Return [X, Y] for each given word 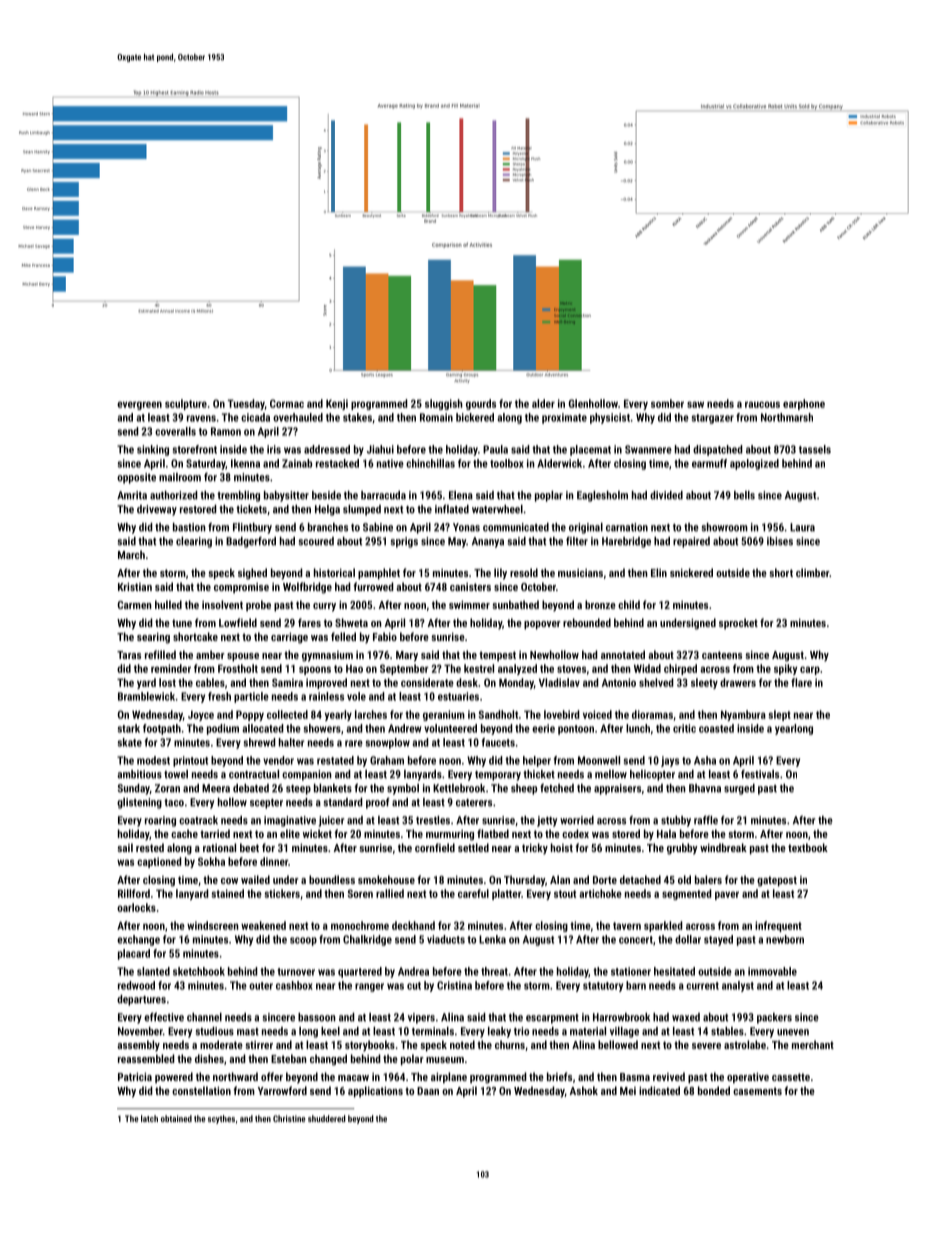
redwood [136, 985]
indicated [659, 1090]
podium [223, 729]
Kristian [135, 586]
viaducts [446, 939]
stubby [676, 821]
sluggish [444, 404]
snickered [691, 572]
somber [667, 403]
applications [375, 1092]
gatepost [777, 881]
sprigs [404, 542]
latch [149, 1118]
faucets [498, 742]
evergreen [139, 405]
